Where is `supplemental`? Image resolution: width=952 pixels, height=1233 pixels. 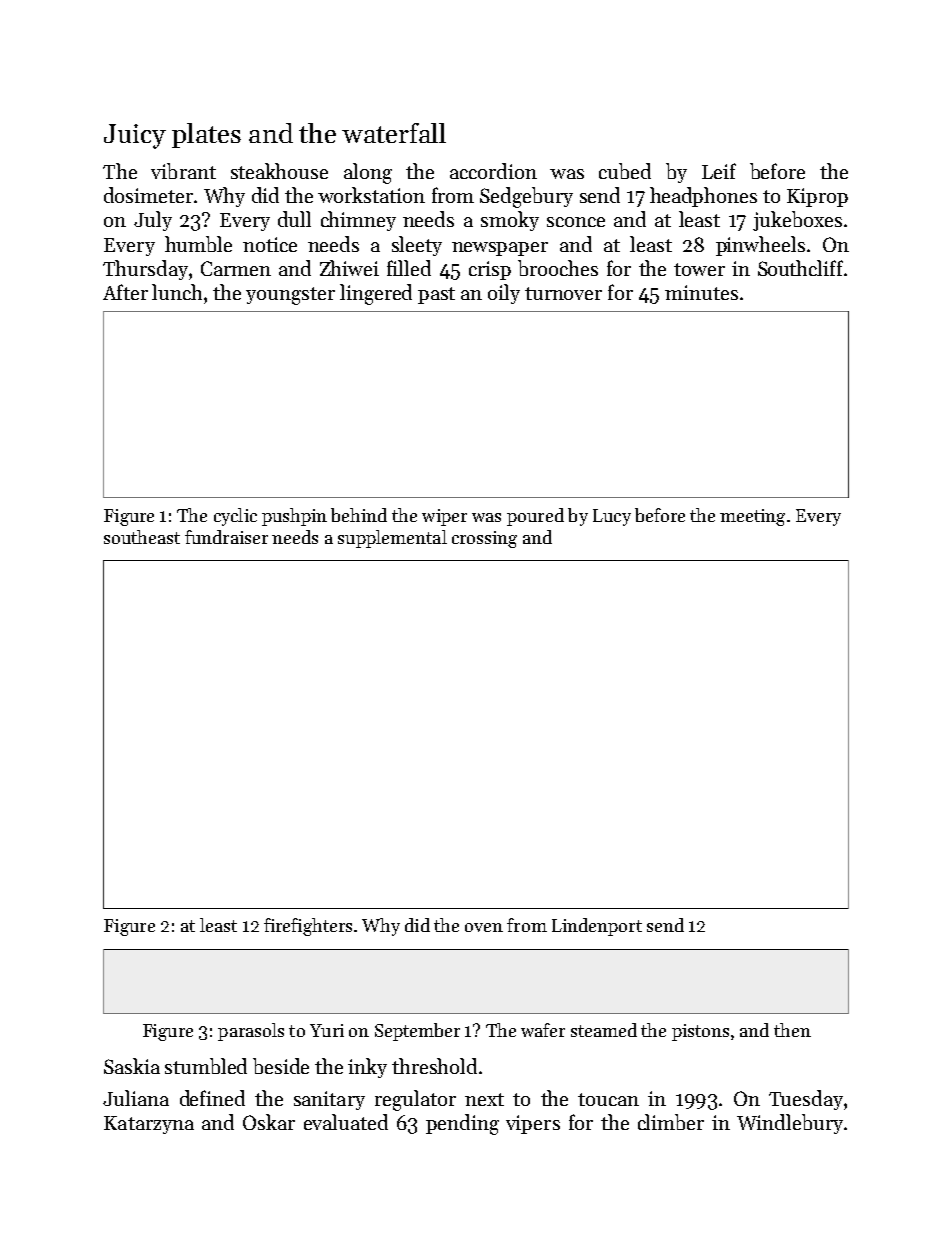
supplemental is located at coordinates (392, 539).
